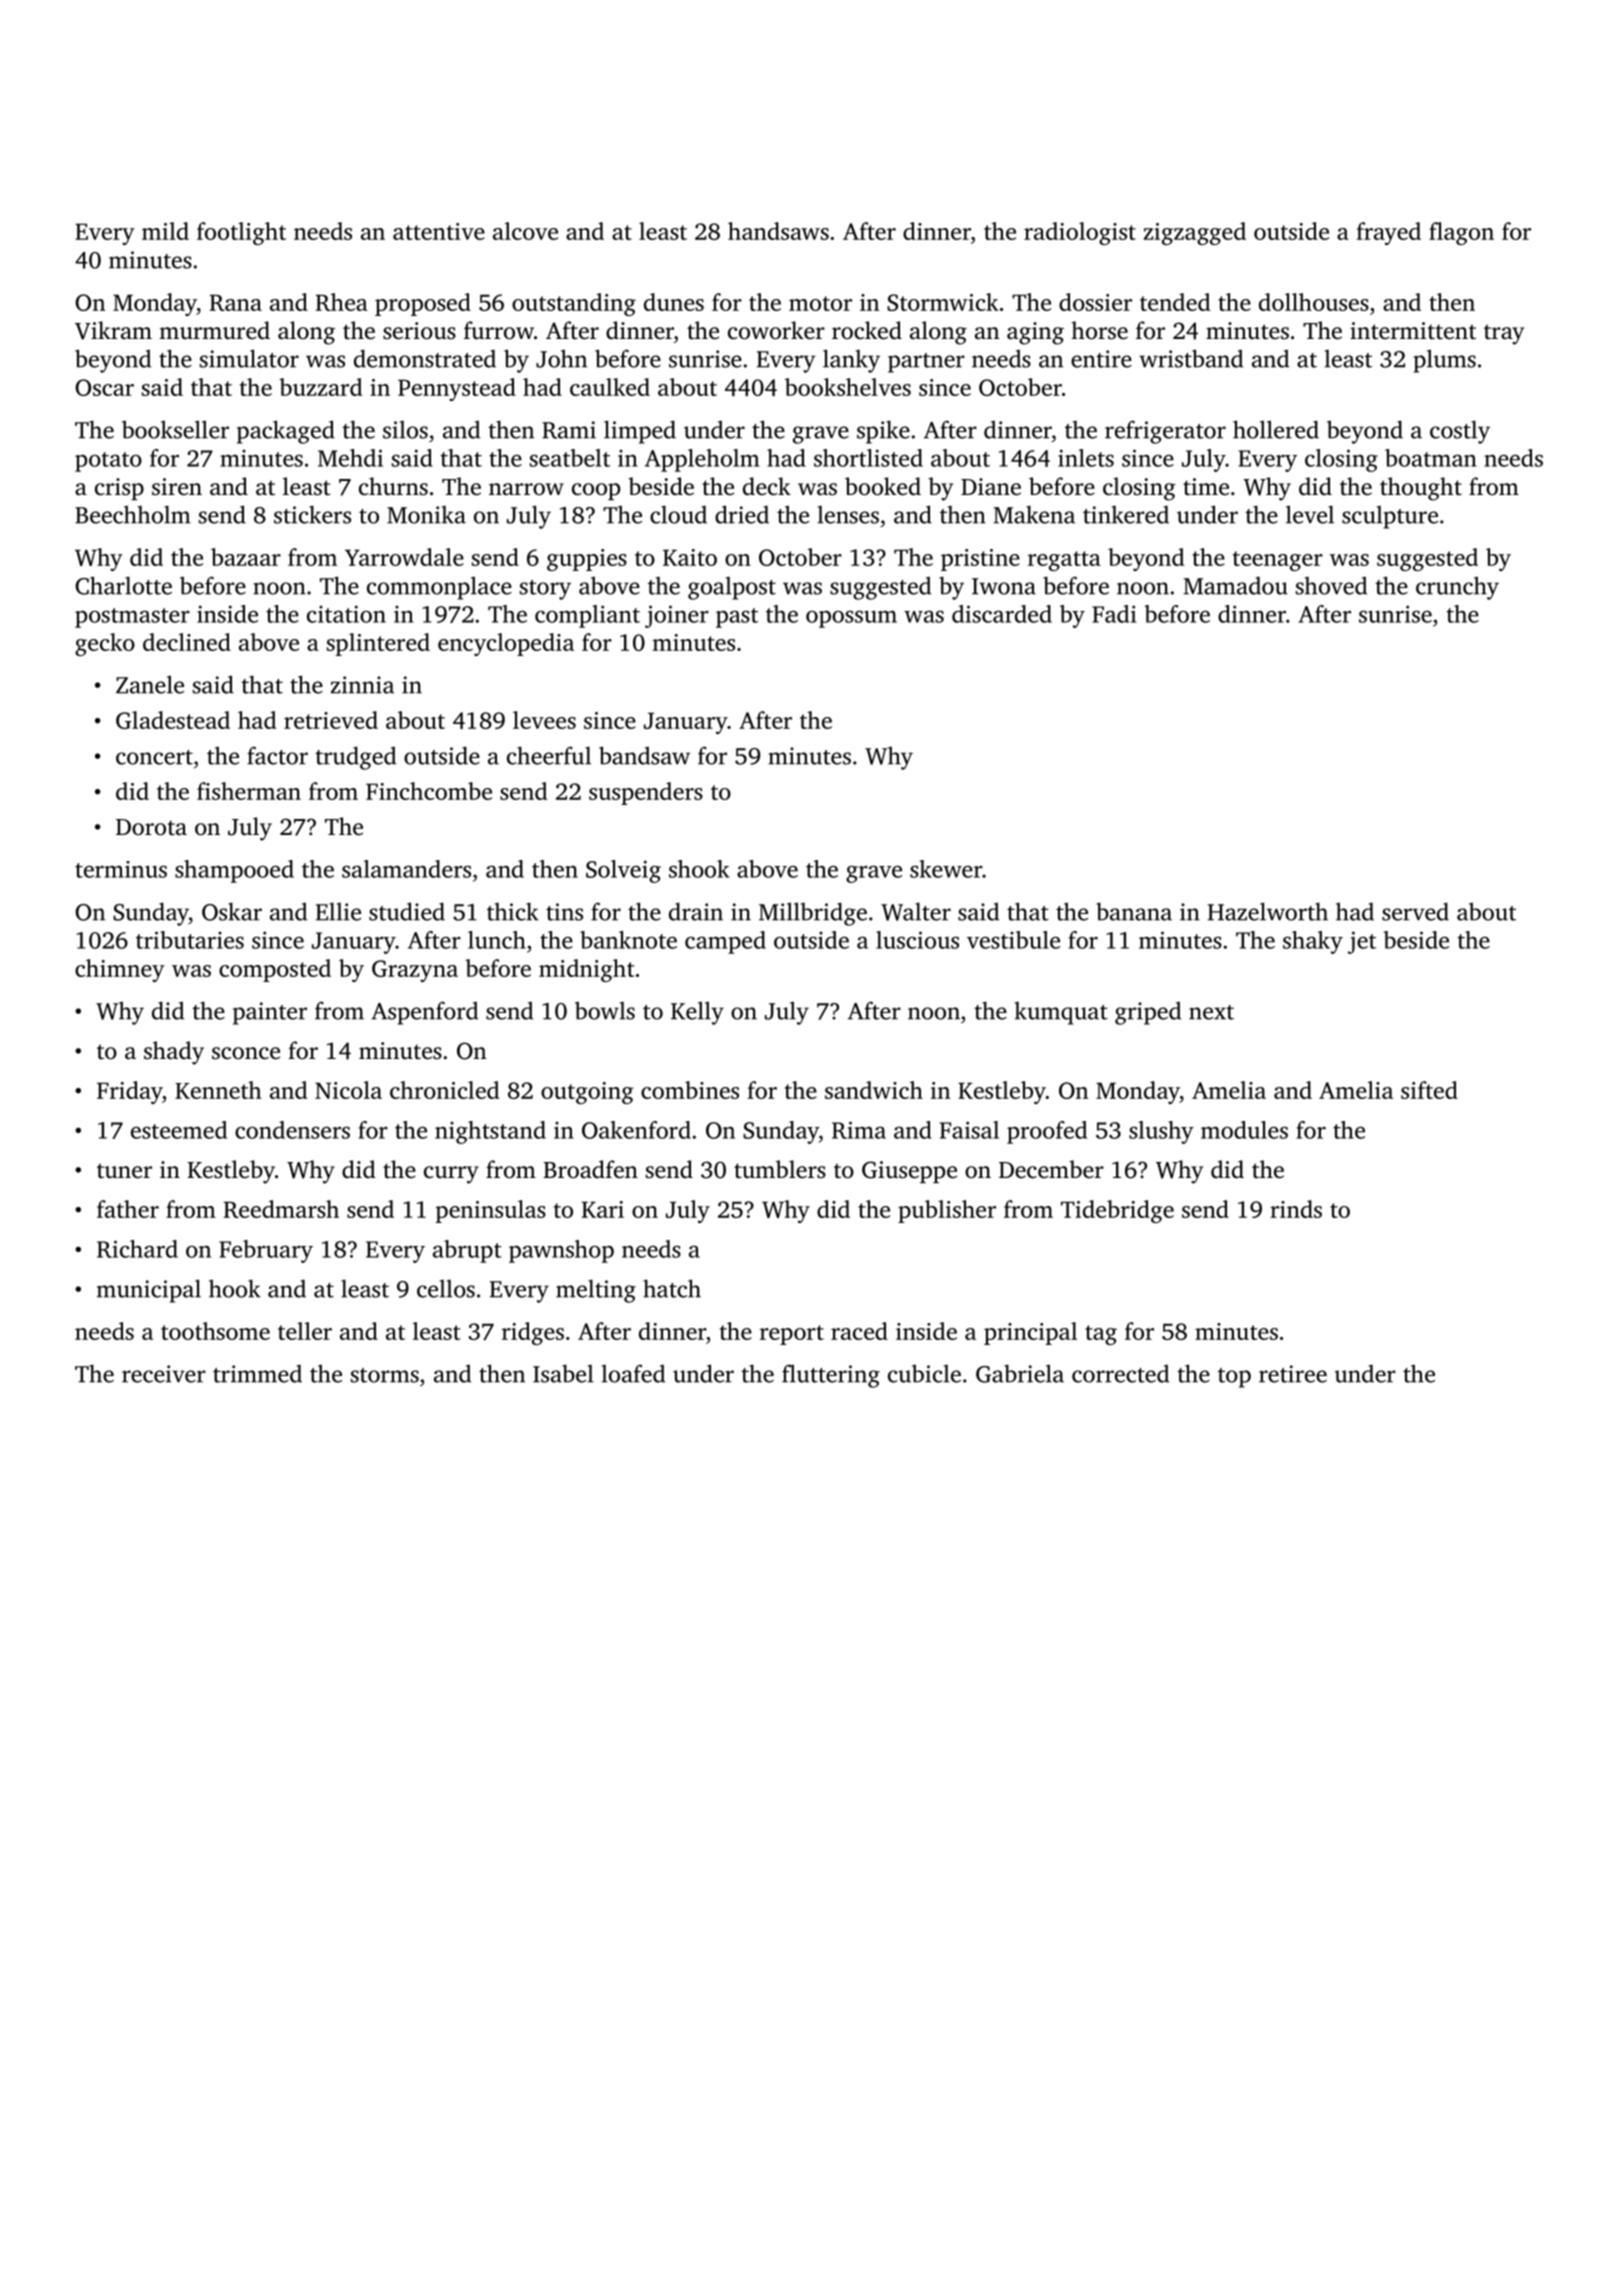 This page has height=2292, width=1620. Describe the element at coordinates (561, 358) in the page. I see `John` at that location.
